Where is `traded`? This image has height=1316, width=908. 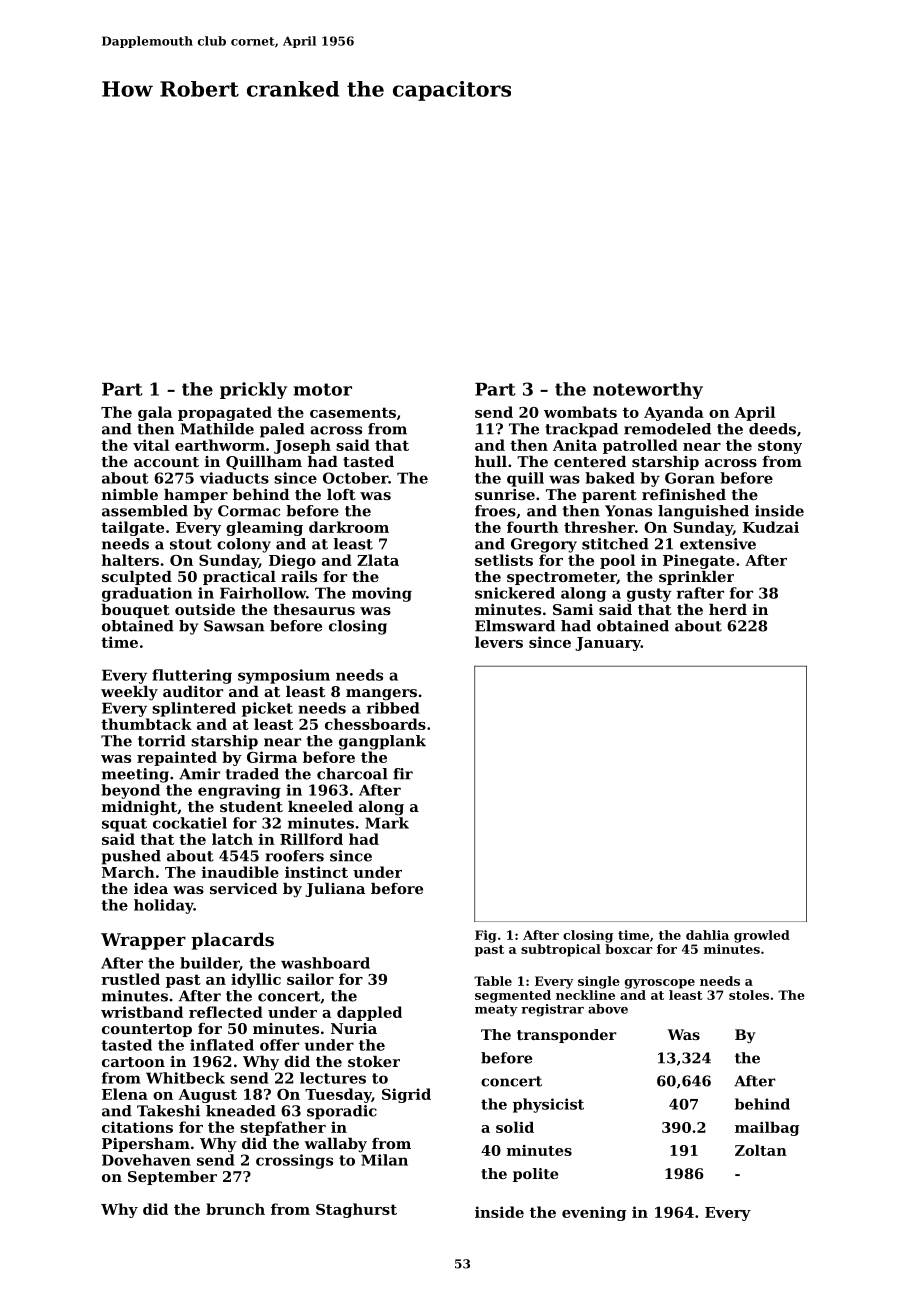 traded is located at coordinates (252, 774).
